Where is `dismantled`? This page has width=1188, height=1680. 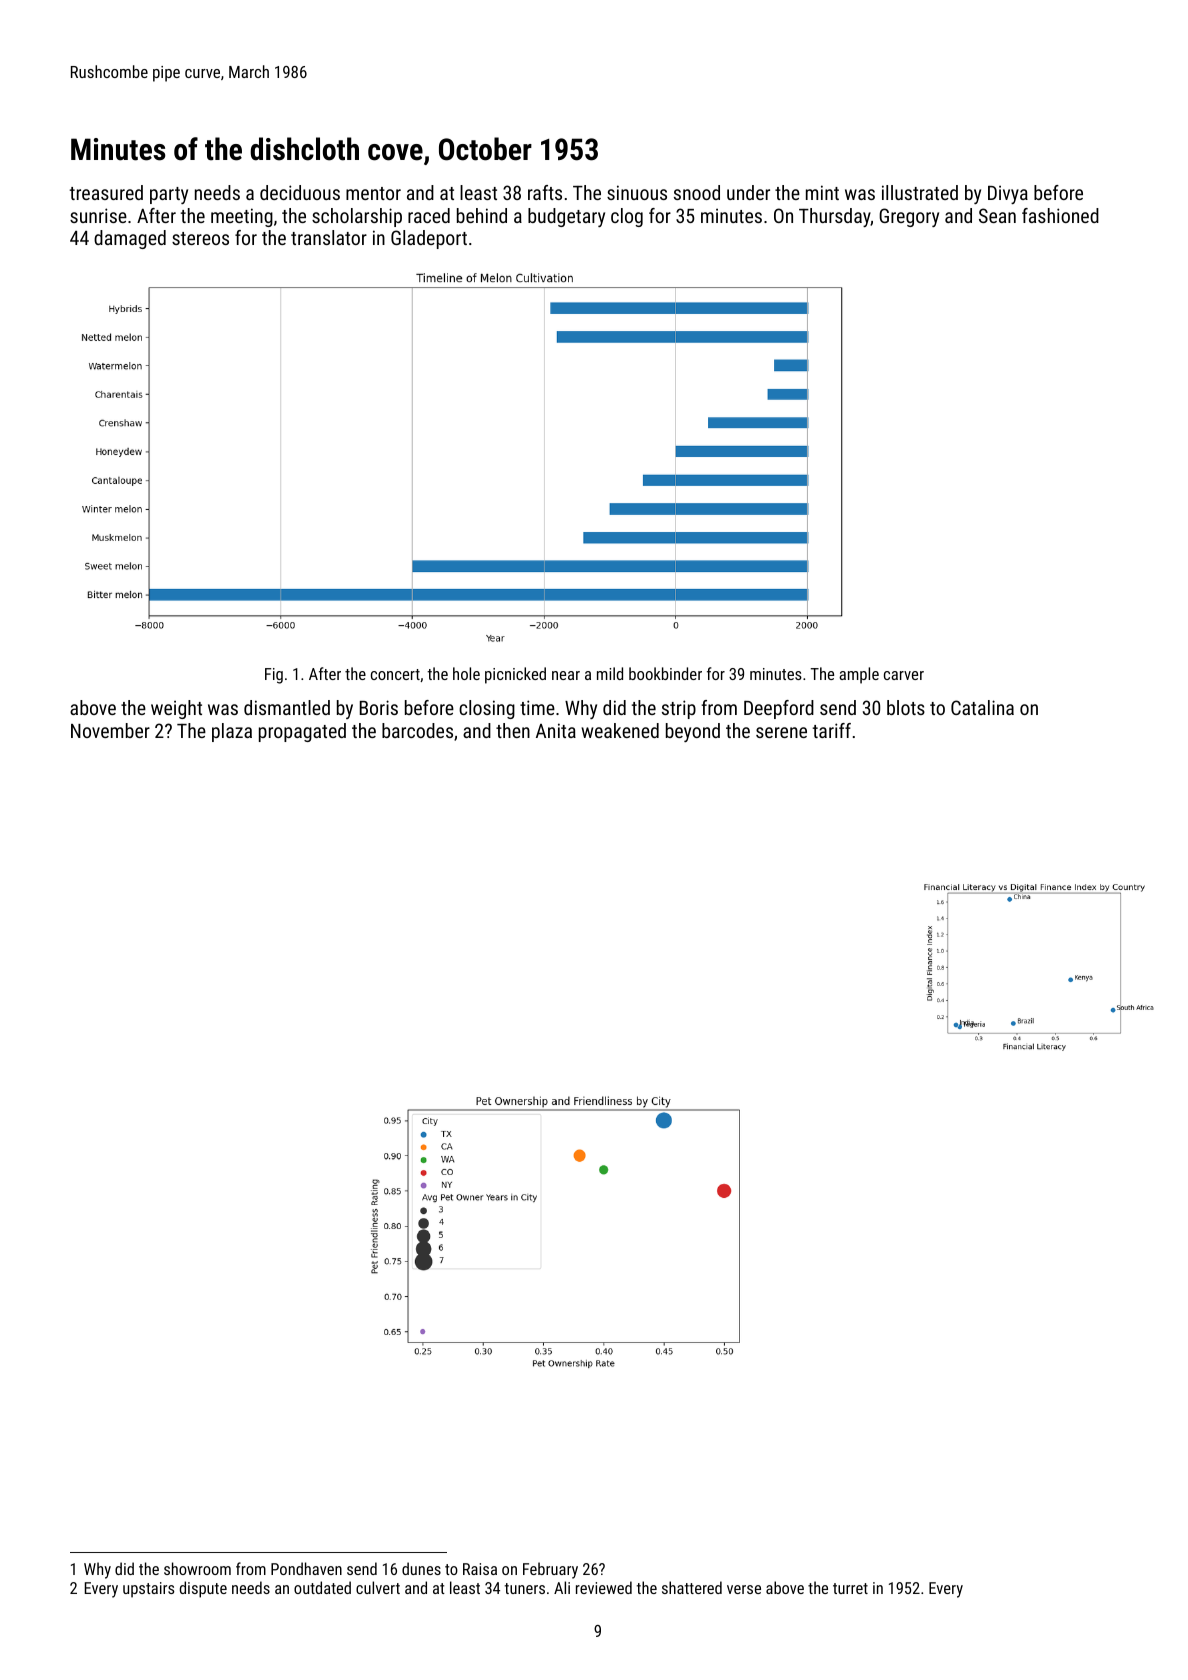 dismantled is located at coordinates (287, 707).
